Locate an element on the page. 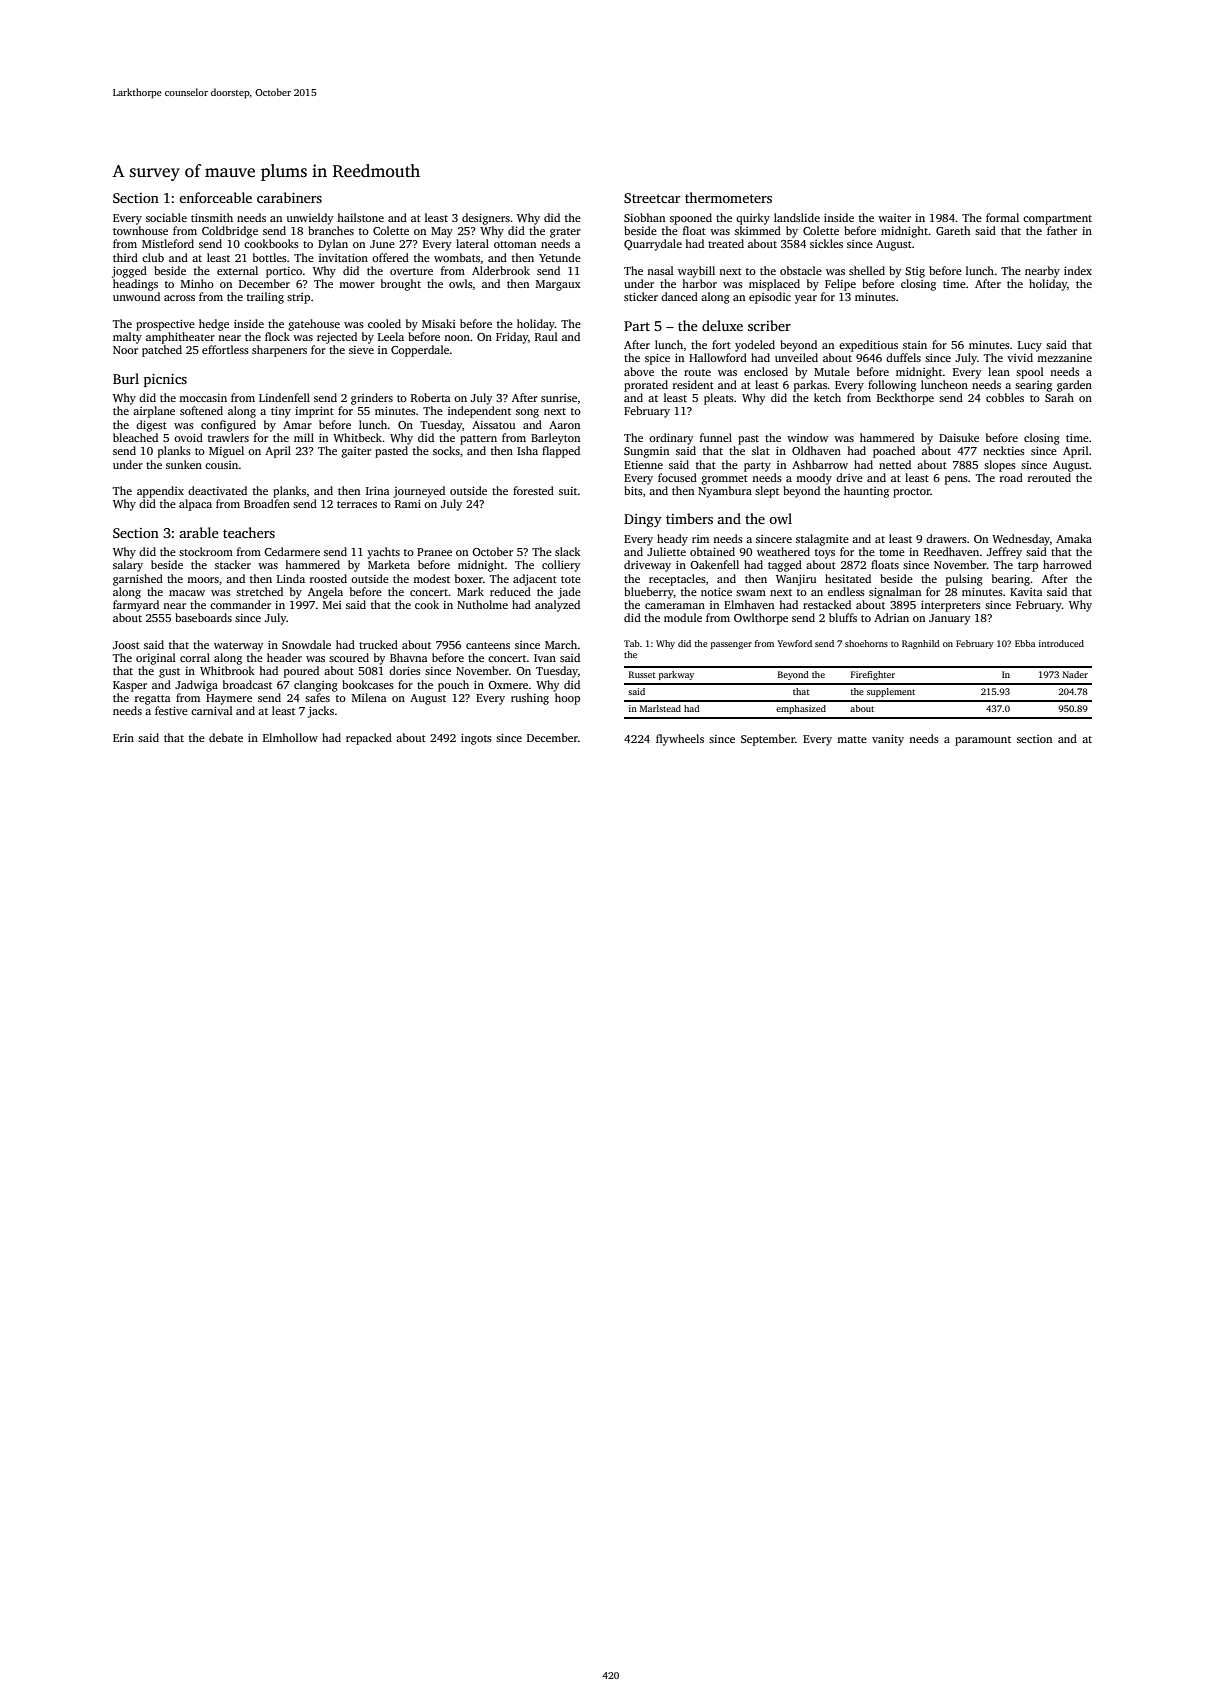  yodeled is located at coordinates (755, 346).
